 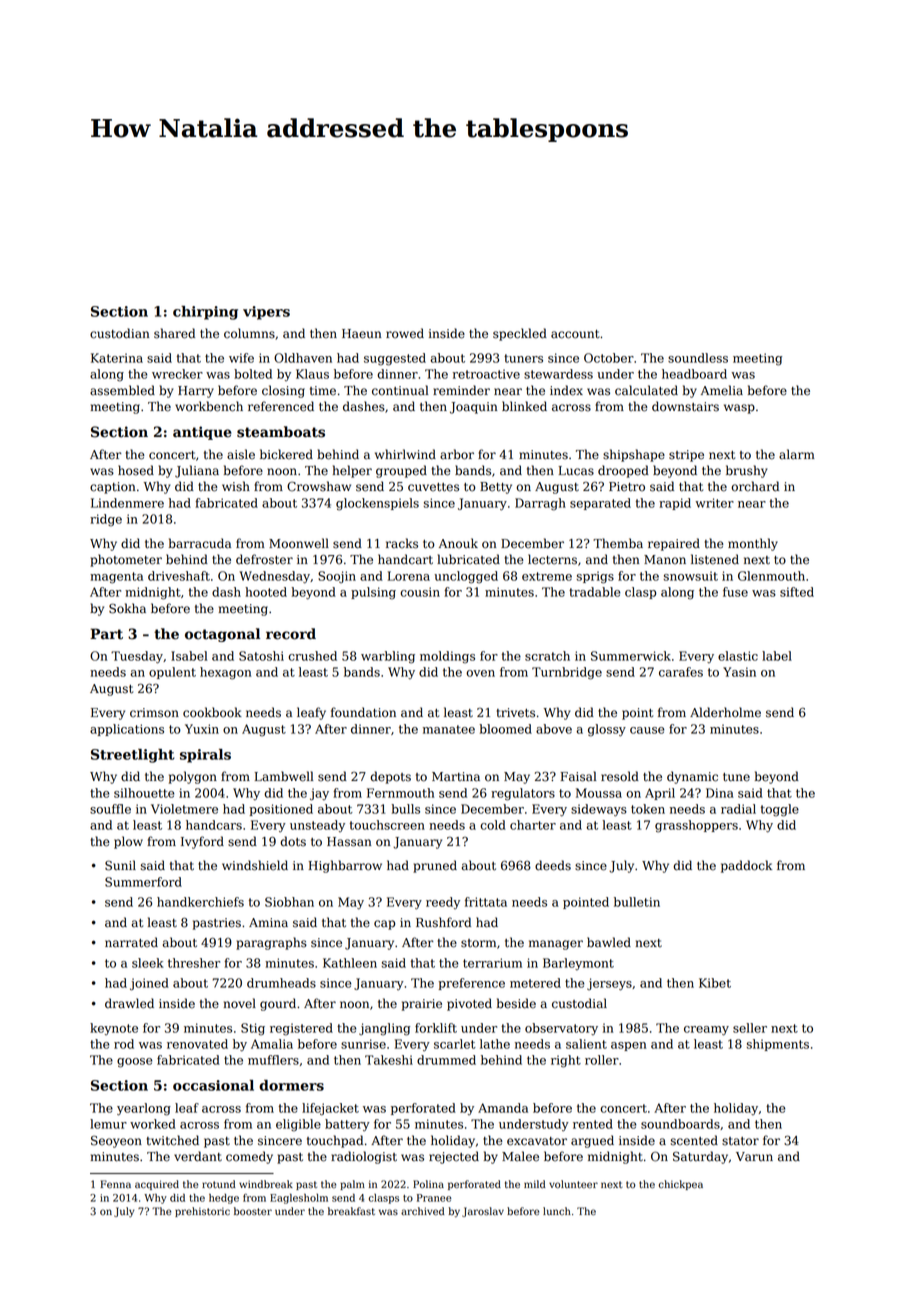 What do you see at coordinates (278, 1004) in the image?
I see `gourd` at bounding box center [278, 1004].
